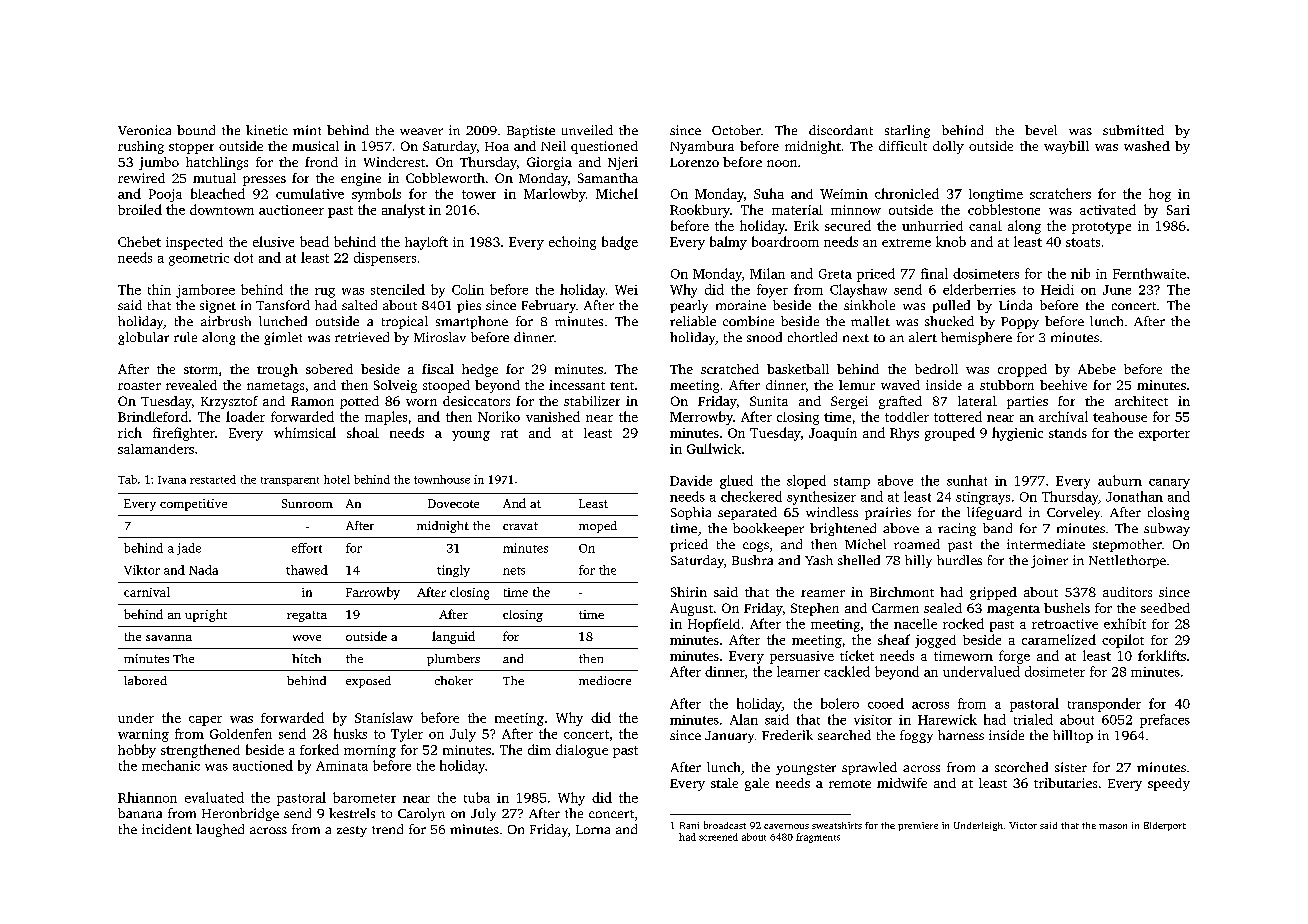  What do you see at coordinates (948, 147) in the page?
I see `dolly` at bounding box center [948, 147].
